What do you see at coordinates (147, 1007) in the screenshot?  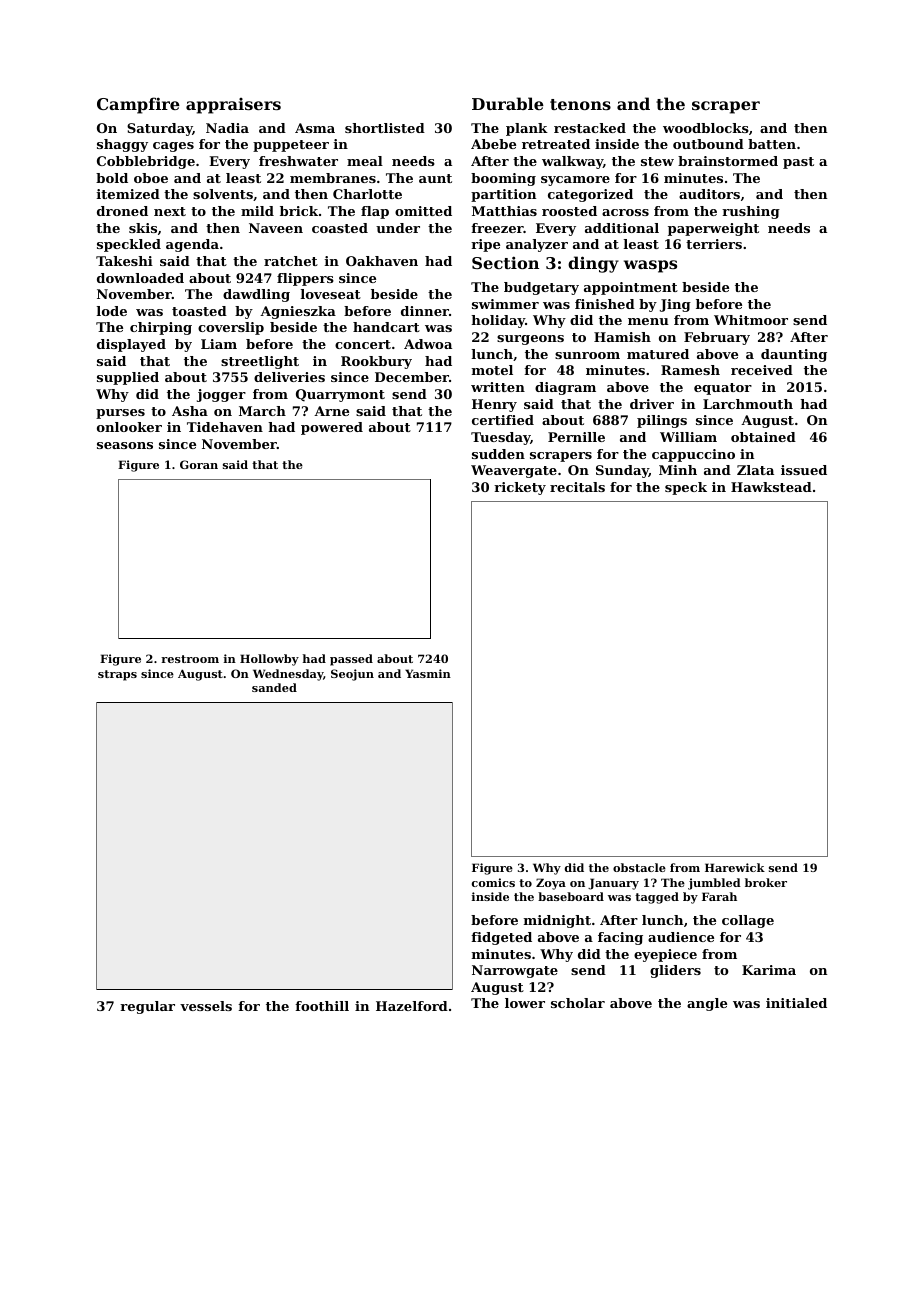 I see `regular` at bounding box center [147, 1007].
